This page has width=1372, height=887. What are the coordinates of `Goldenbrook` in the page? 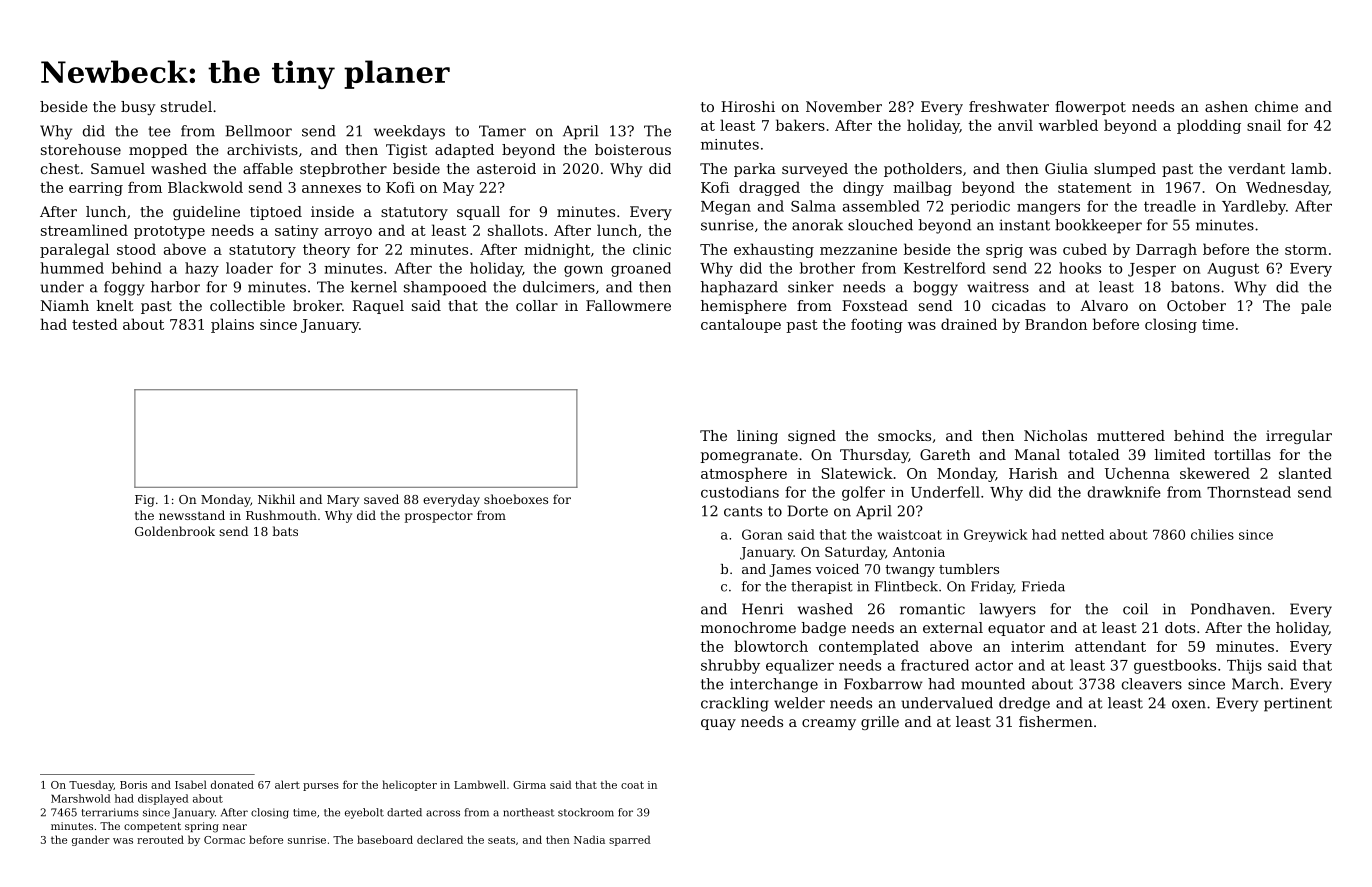 It's located at (175, 531).
